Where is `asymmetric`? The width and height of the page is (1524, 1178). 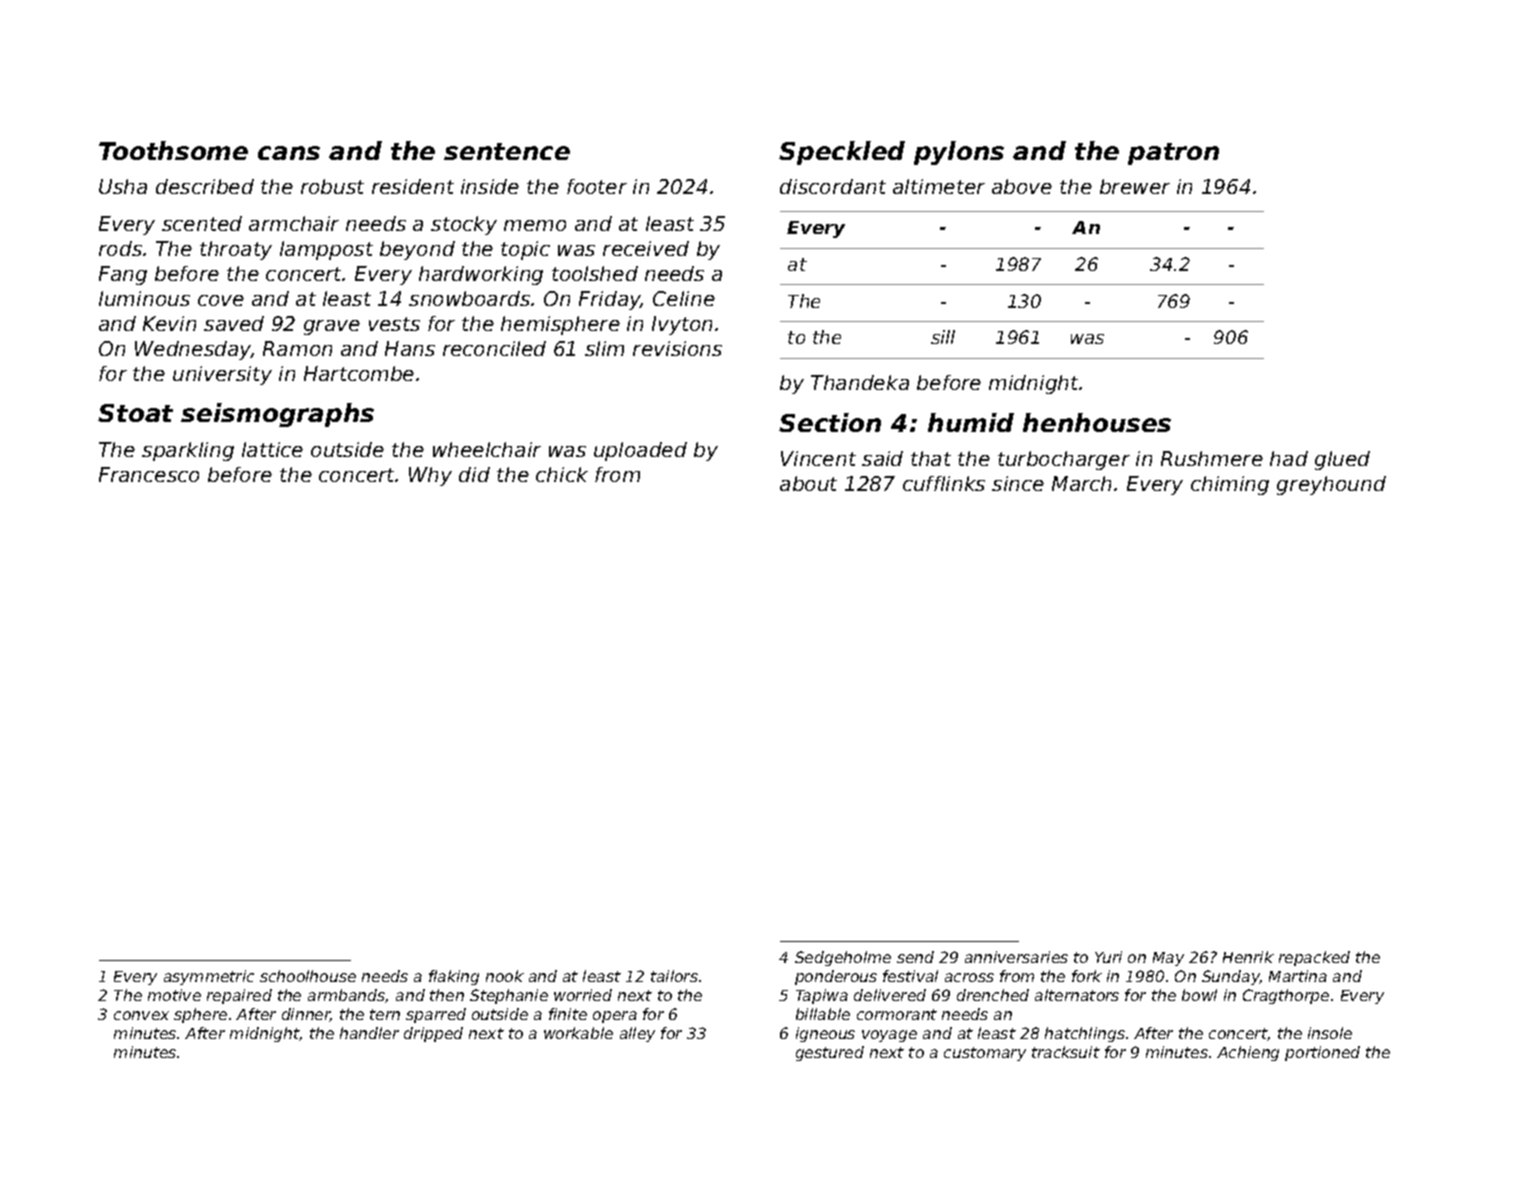
asymmetric is located at coordinates (209, 977).
